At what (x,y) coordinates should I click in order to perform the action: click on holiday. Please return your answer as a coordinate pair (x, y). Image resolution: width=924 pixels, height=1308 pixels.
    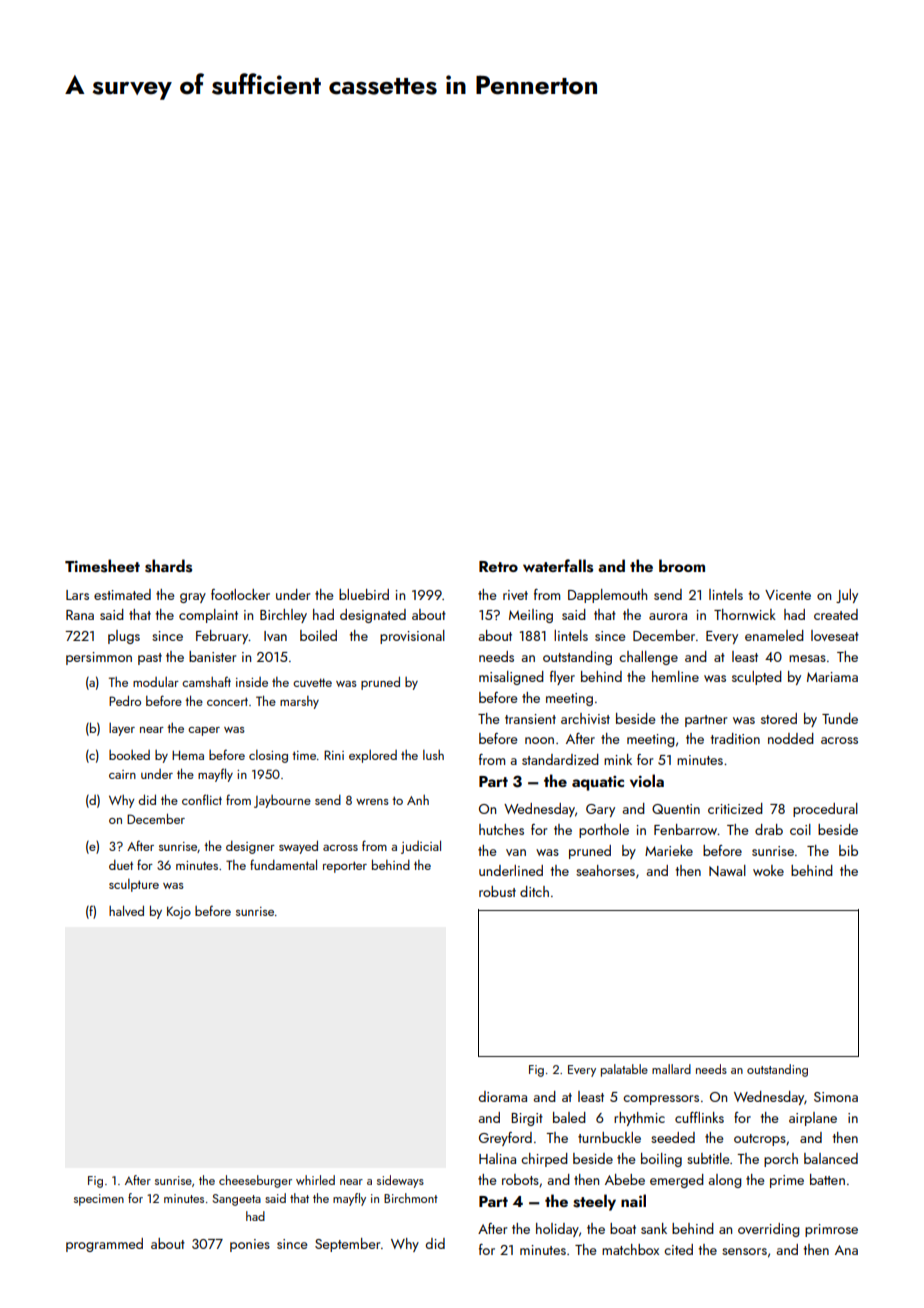
    Looking at the image, I should click on (557, 1230).
